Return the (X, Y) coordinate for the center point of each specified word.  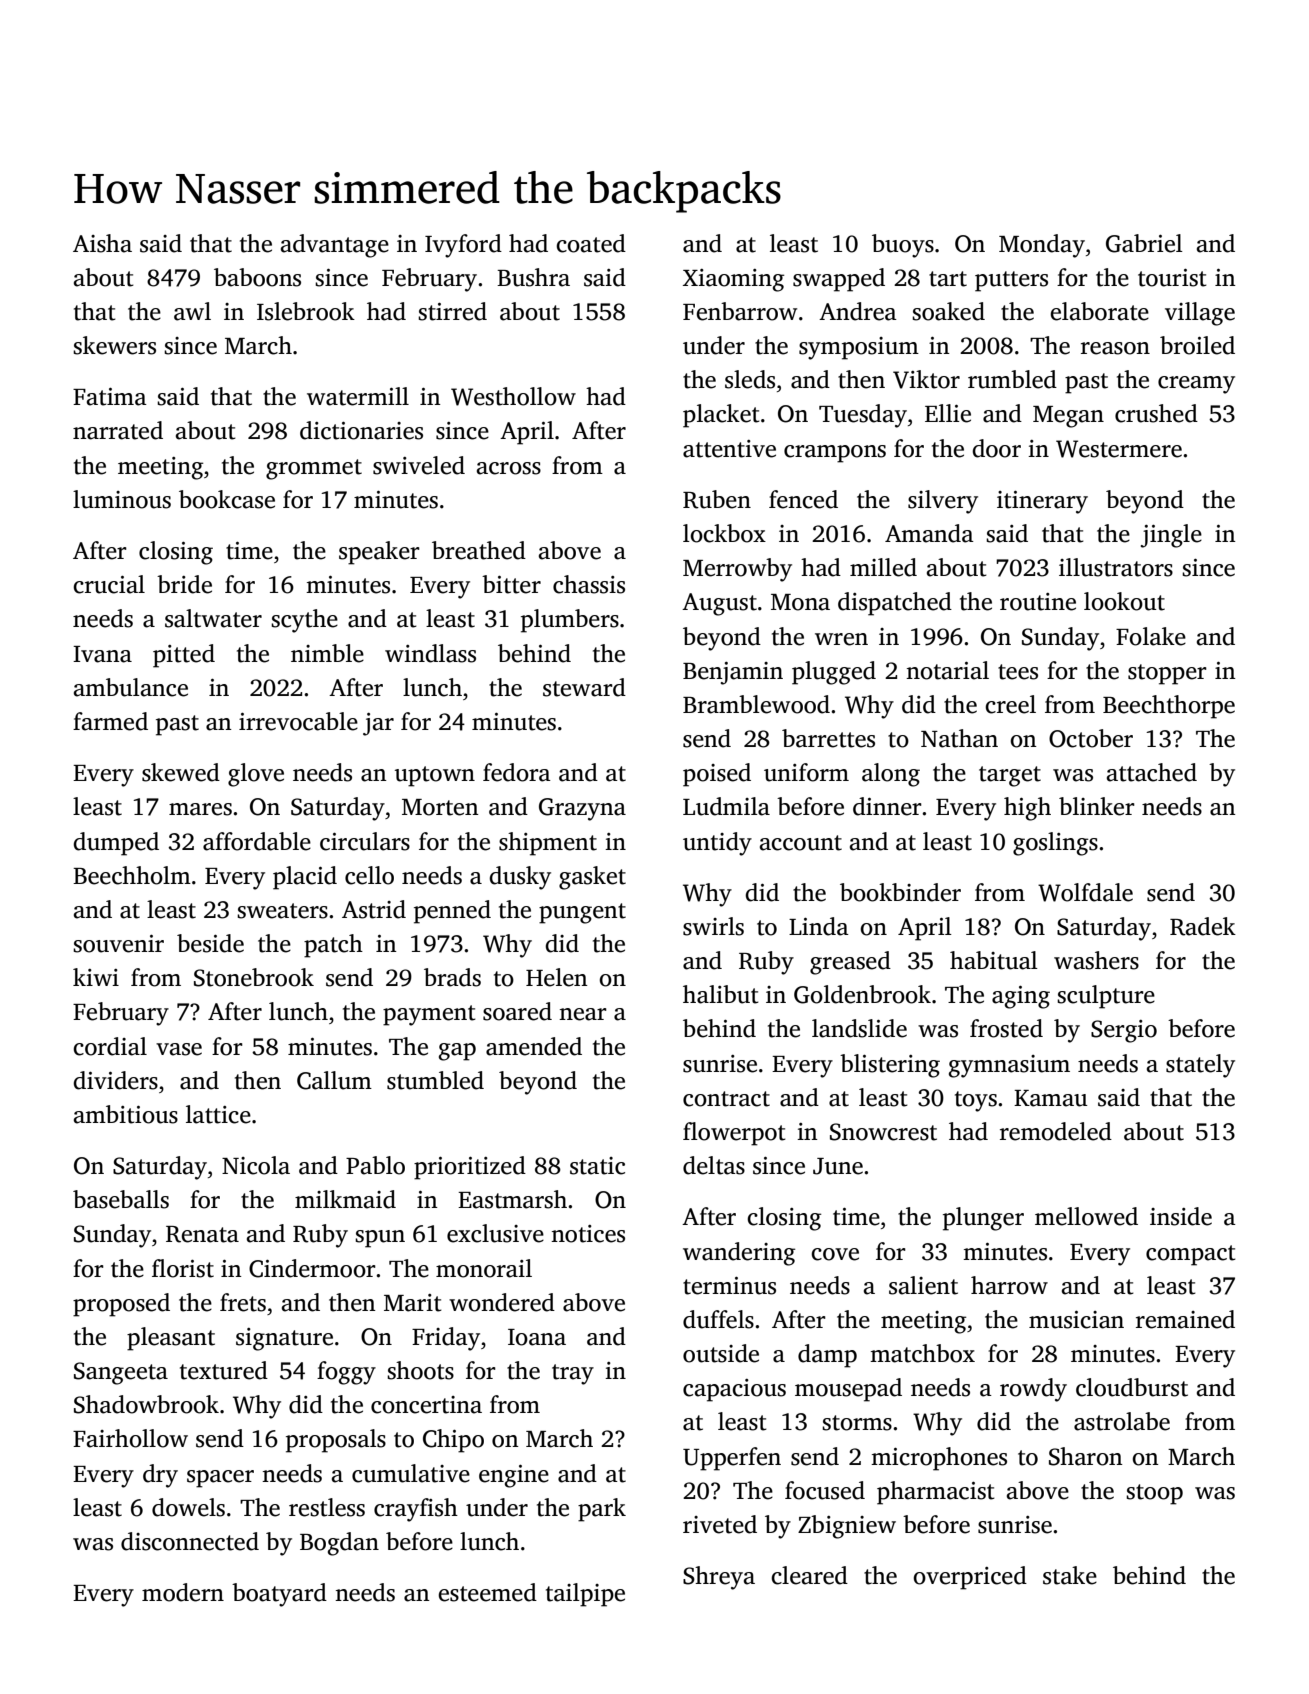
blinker (1097, 806)
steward (584, 687)
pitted (184, 656)
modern (183, 1592)
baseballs (121, 1199)
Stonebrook (254, 977)
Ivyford (463, 246)
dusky (520, 878)
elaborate (1099, 311)
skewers (114, 345)
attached (1152, 772)
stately (1200, 1066)
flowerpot (734, 1134)
